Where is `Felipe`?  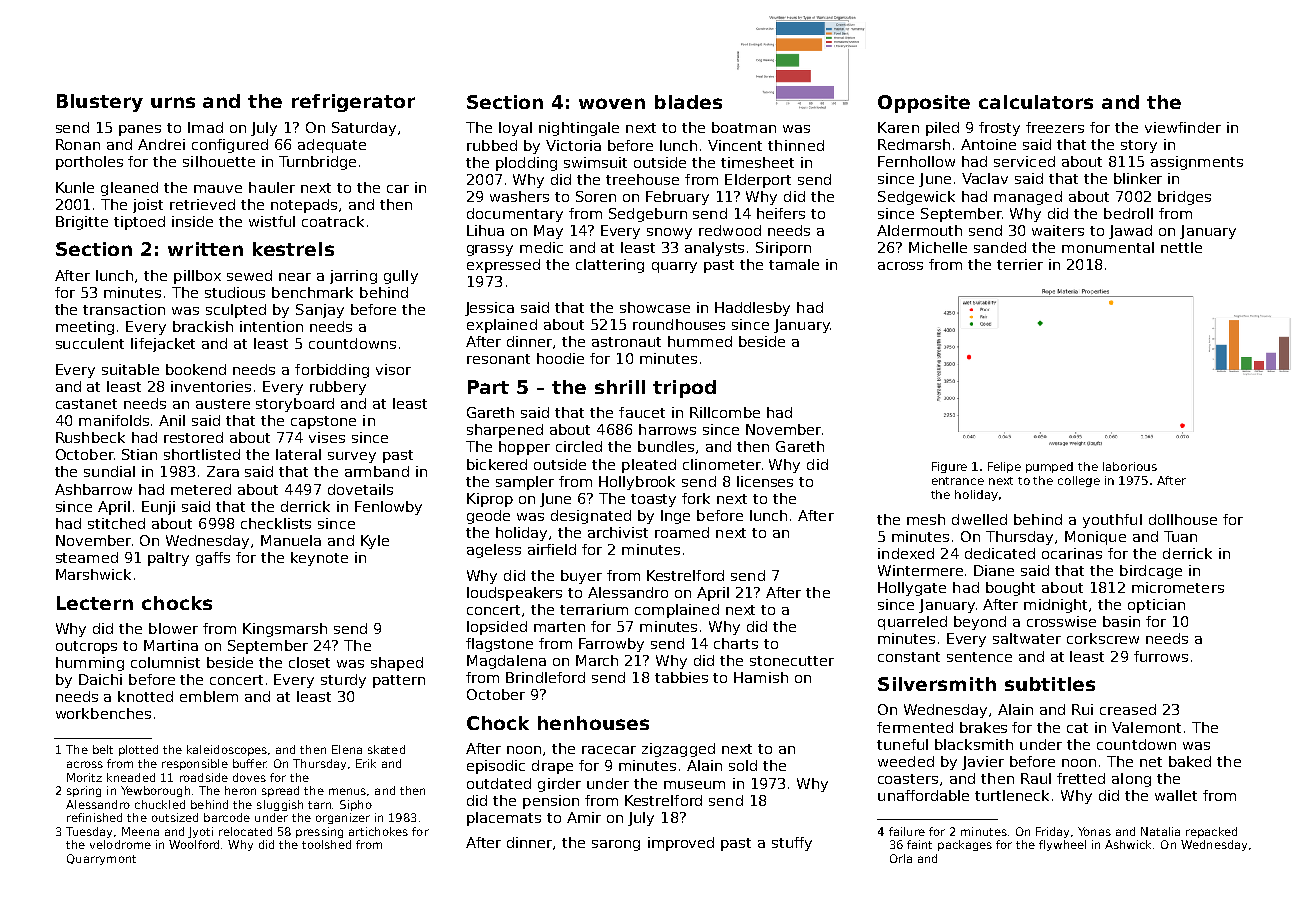
Felipe is located at coordinates (1004, 467).
